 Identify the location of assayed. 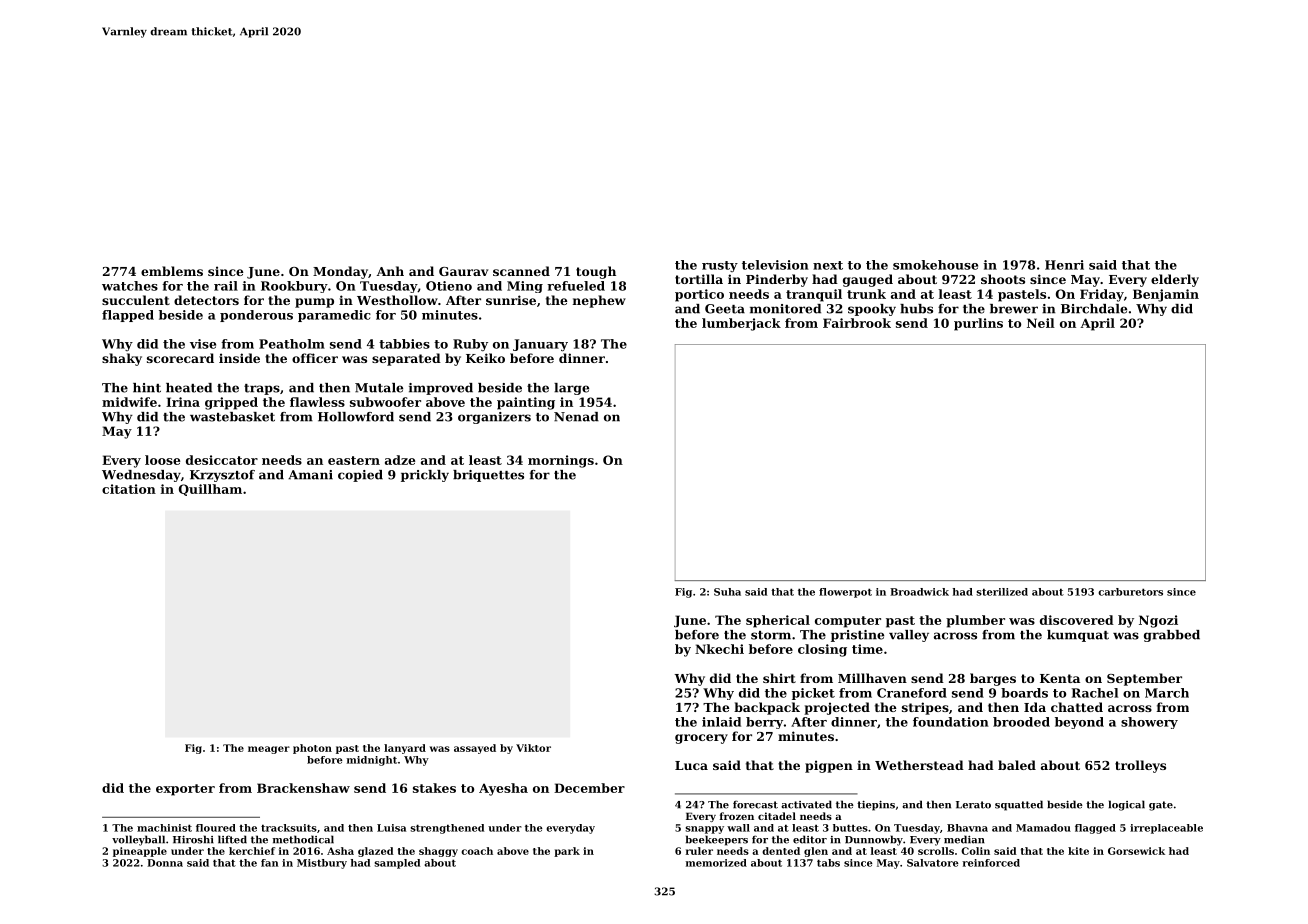
(475, 749).
